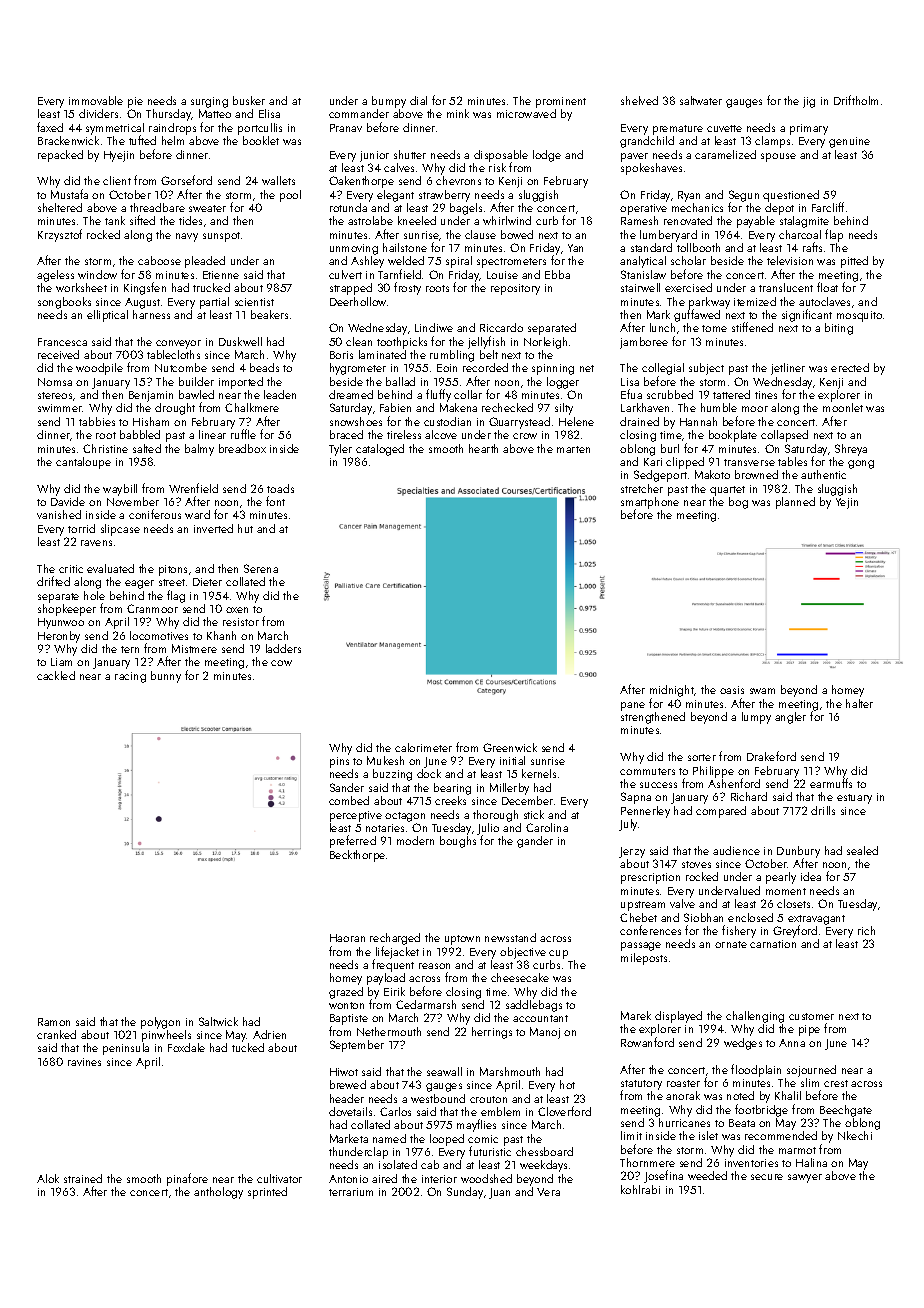 This screenshot has width=924, height=1308. Describe the element at coordinates (558, 954) in the screenshot. I see `cup` at that location.
